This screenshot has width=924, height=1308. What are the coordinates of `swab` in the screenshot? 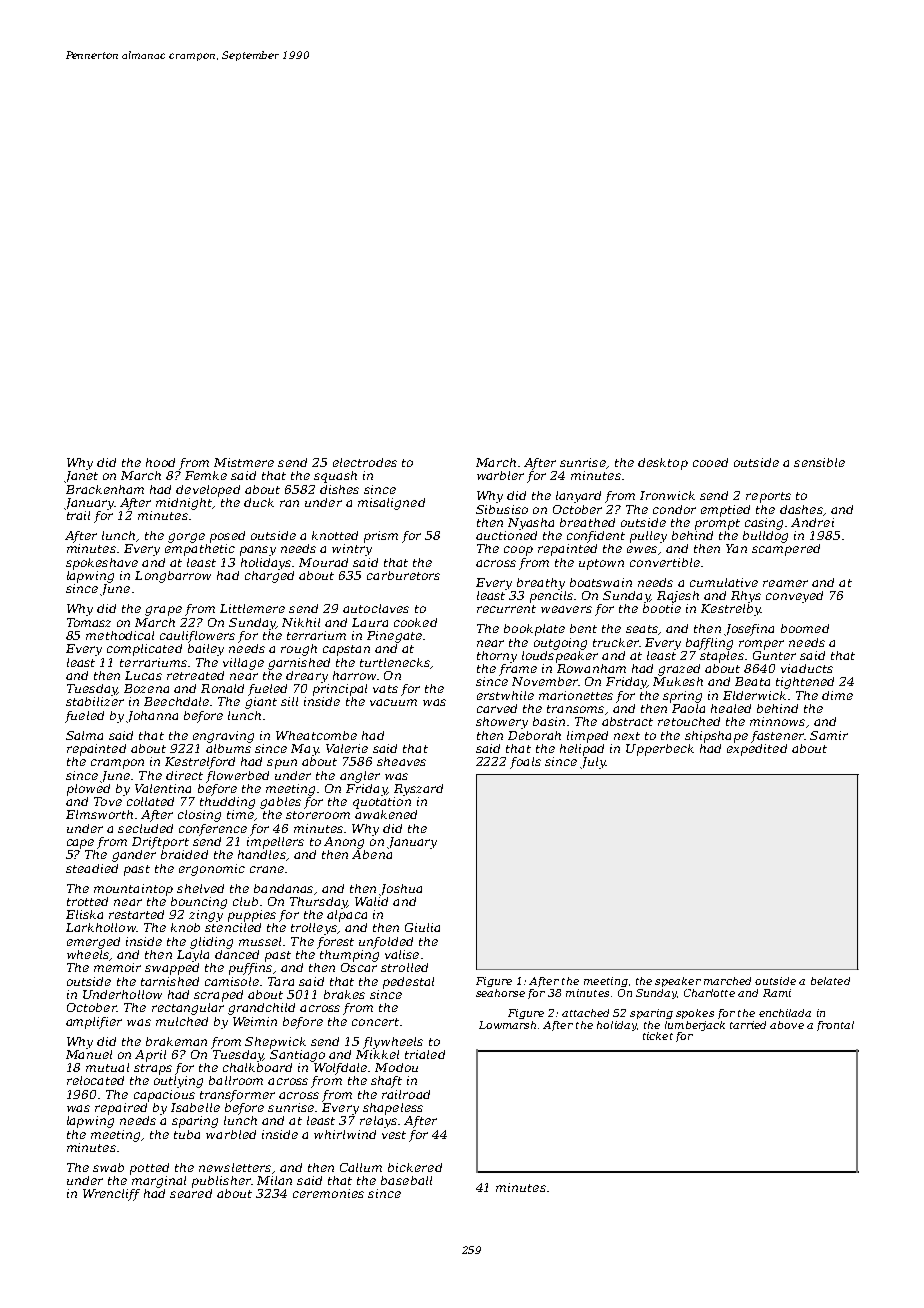 It's located at (108, 1167).
